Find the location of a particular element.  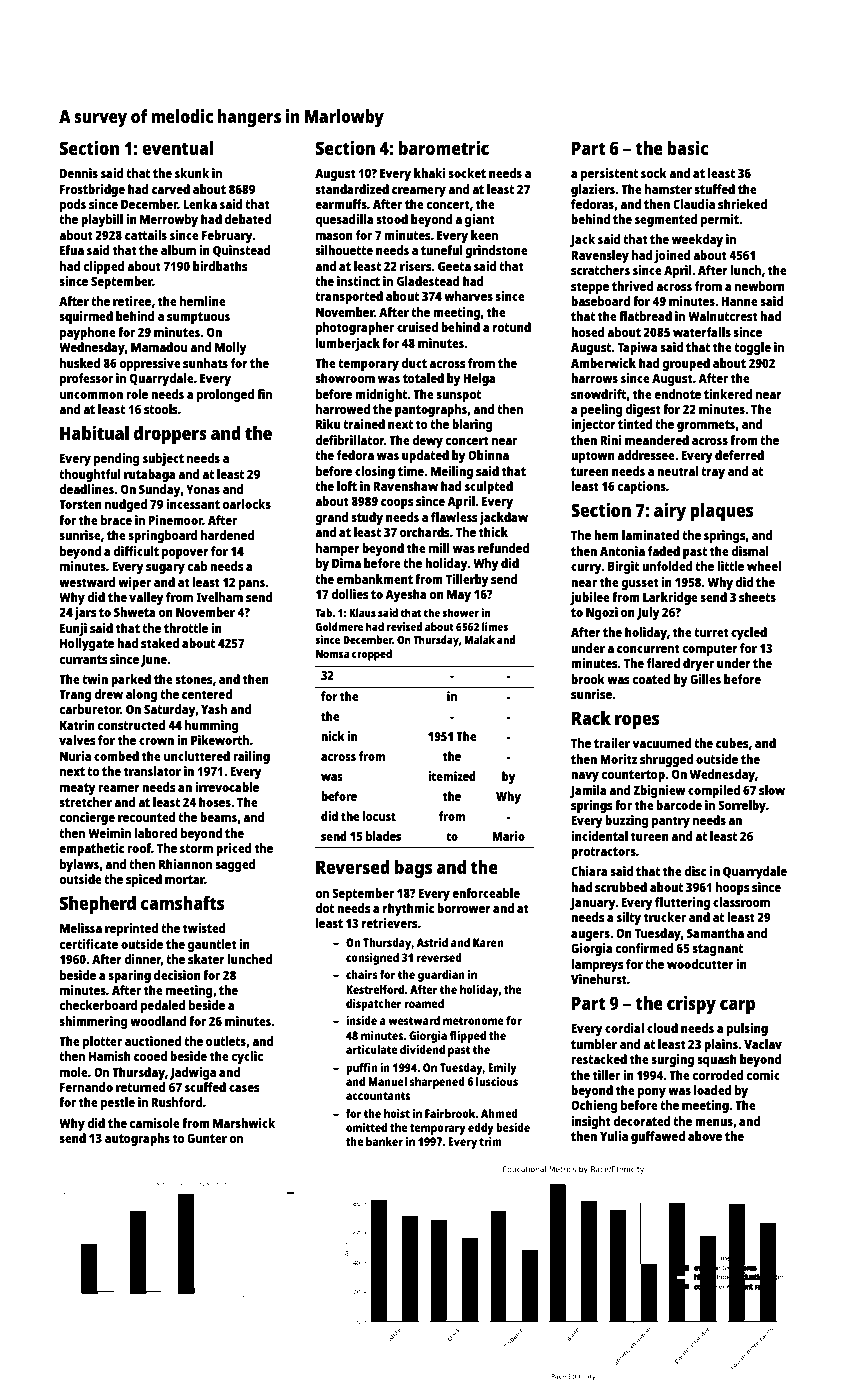

Efua is located at coordinates (72, 250).
